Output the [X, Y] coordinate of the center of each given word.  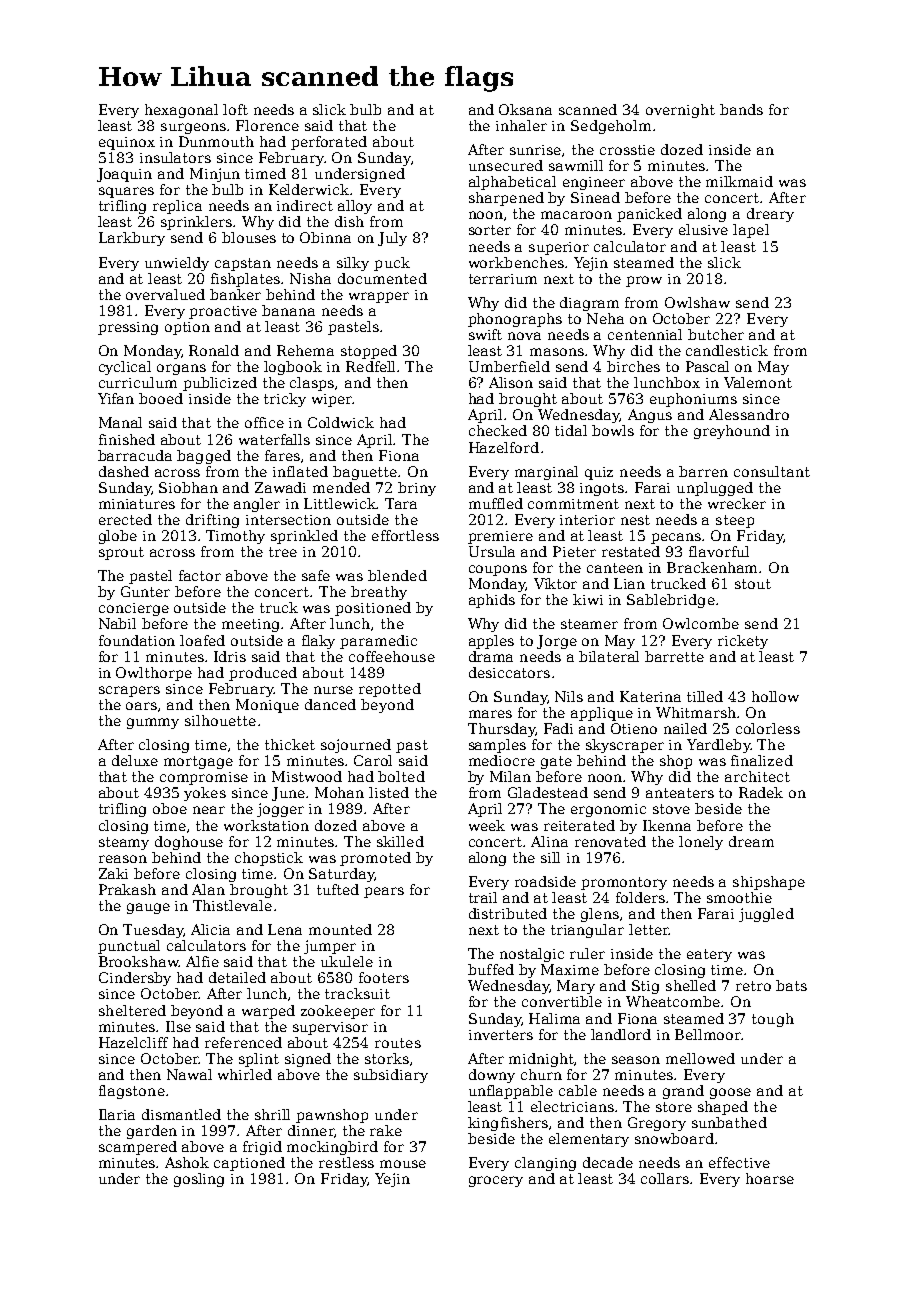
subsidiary [391, 1076]
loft [235, 109]
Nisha [310, 278]
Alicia [210, 929]
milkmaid [739, 181]
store [674, 1107]
